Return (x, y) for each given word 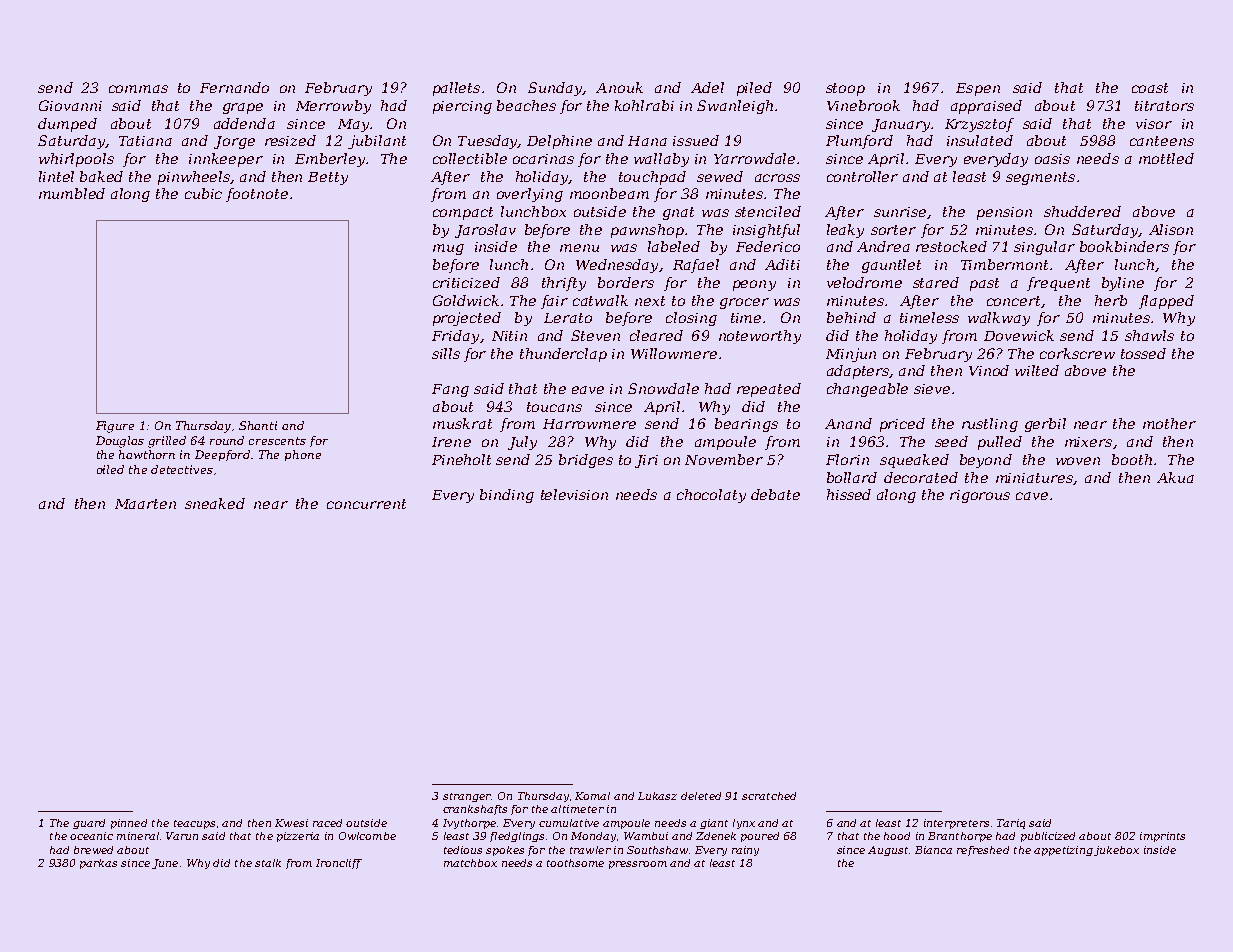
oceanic (91, 836)
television (574, 494)
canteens (1162, 141)
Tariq (1011, 824)
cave (1032, 496)
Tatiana (145, 141)
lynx (744, 824)
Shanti (258, 425)
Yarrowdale (754, 158)
